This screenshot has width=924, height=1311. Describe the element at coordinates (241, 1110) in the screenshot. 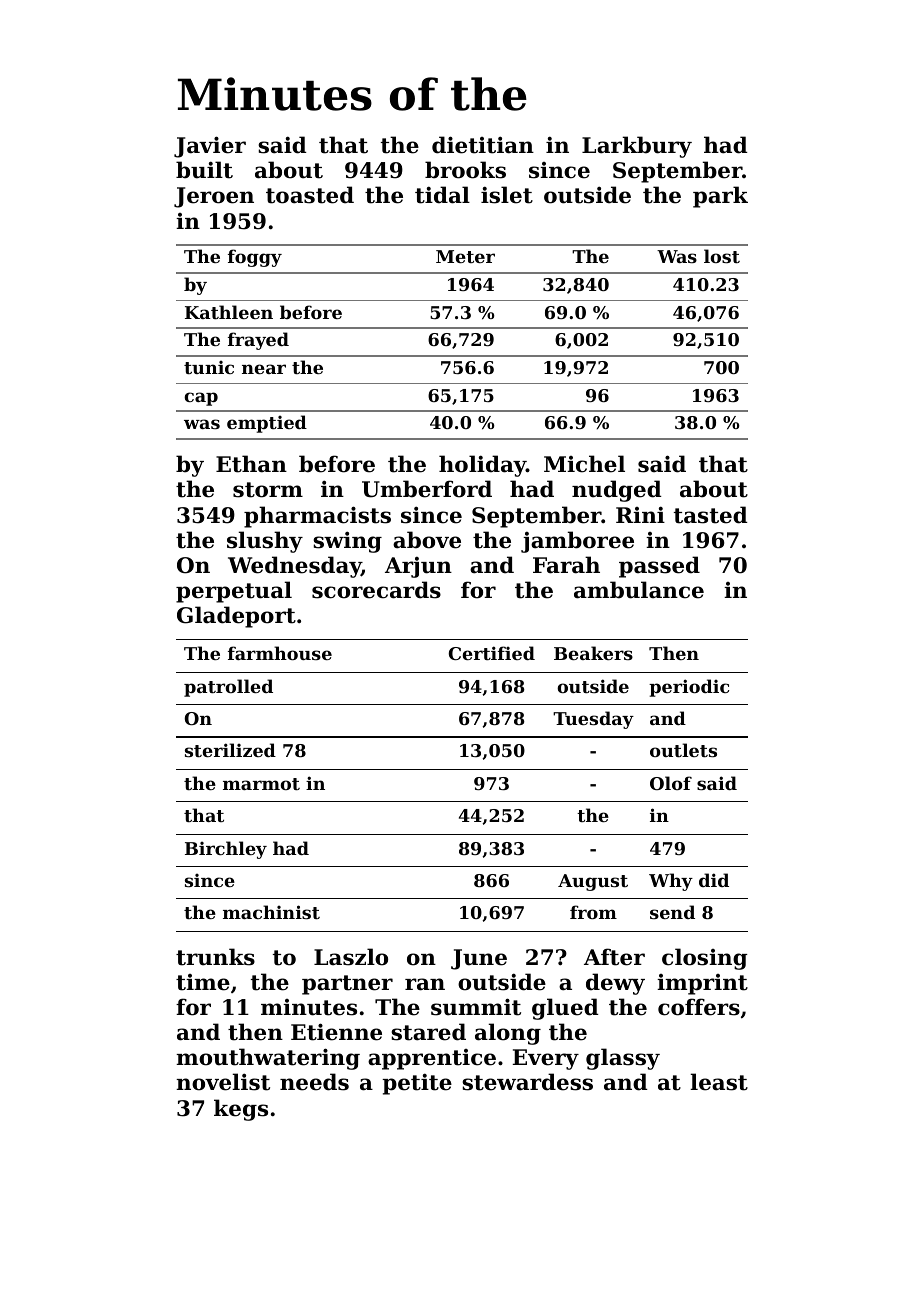

I see `kegs` at that location.
